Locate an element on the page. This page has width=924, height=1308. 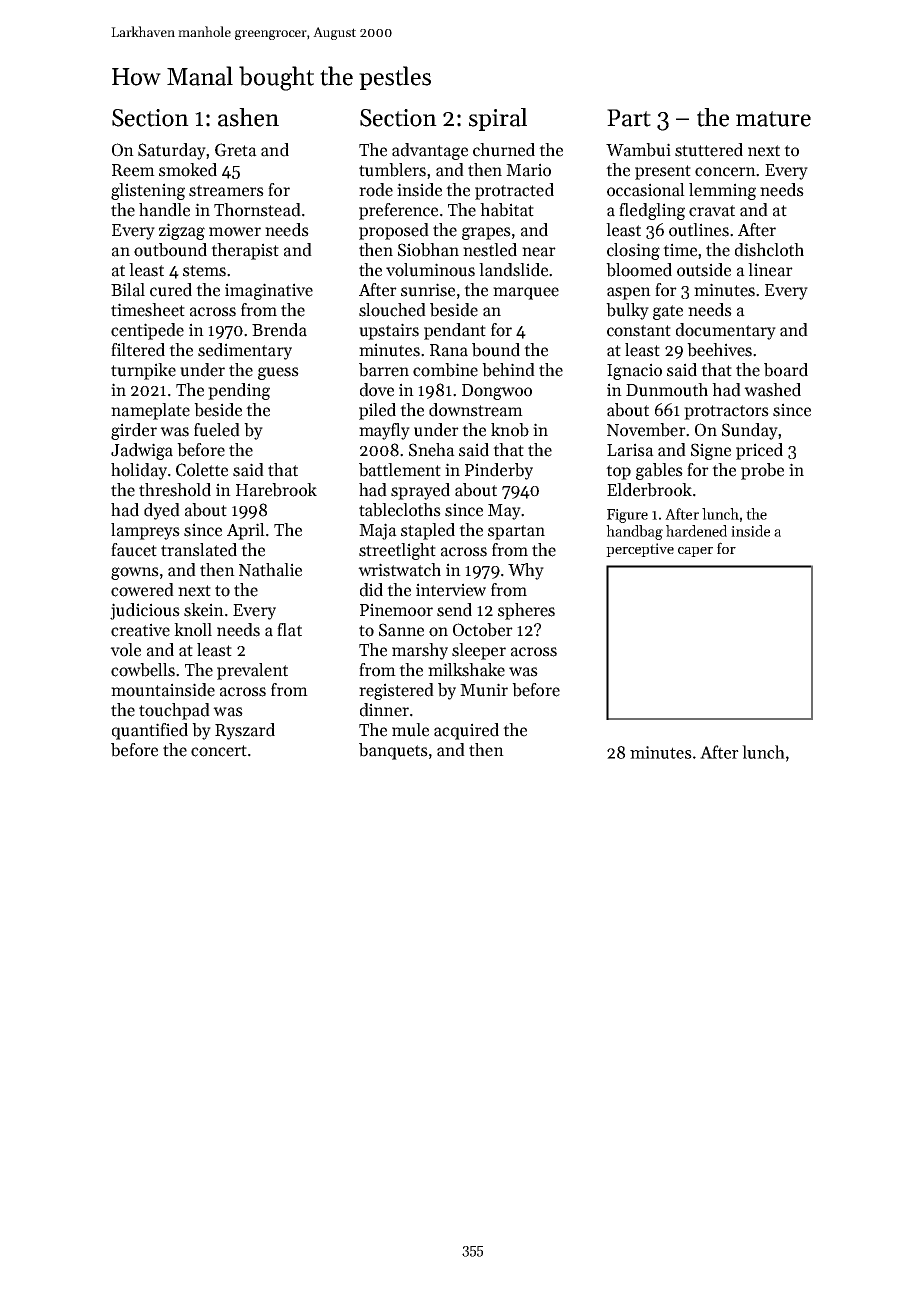
turnpike is located at coordinates (143, 371).
